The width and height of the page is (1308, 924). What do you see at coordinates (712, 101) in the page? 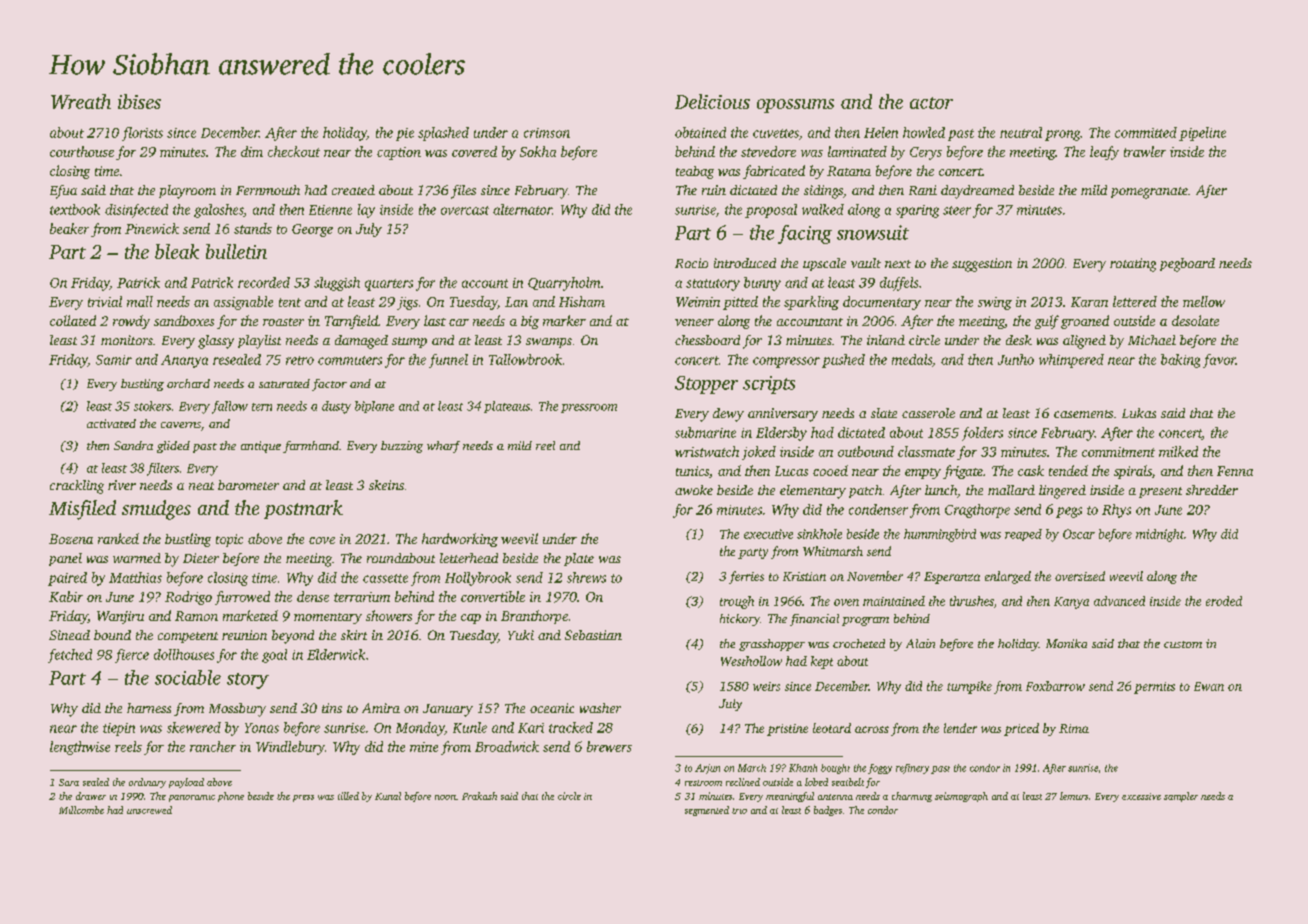
I see `Delicious` at bounding box center [712, 101].
